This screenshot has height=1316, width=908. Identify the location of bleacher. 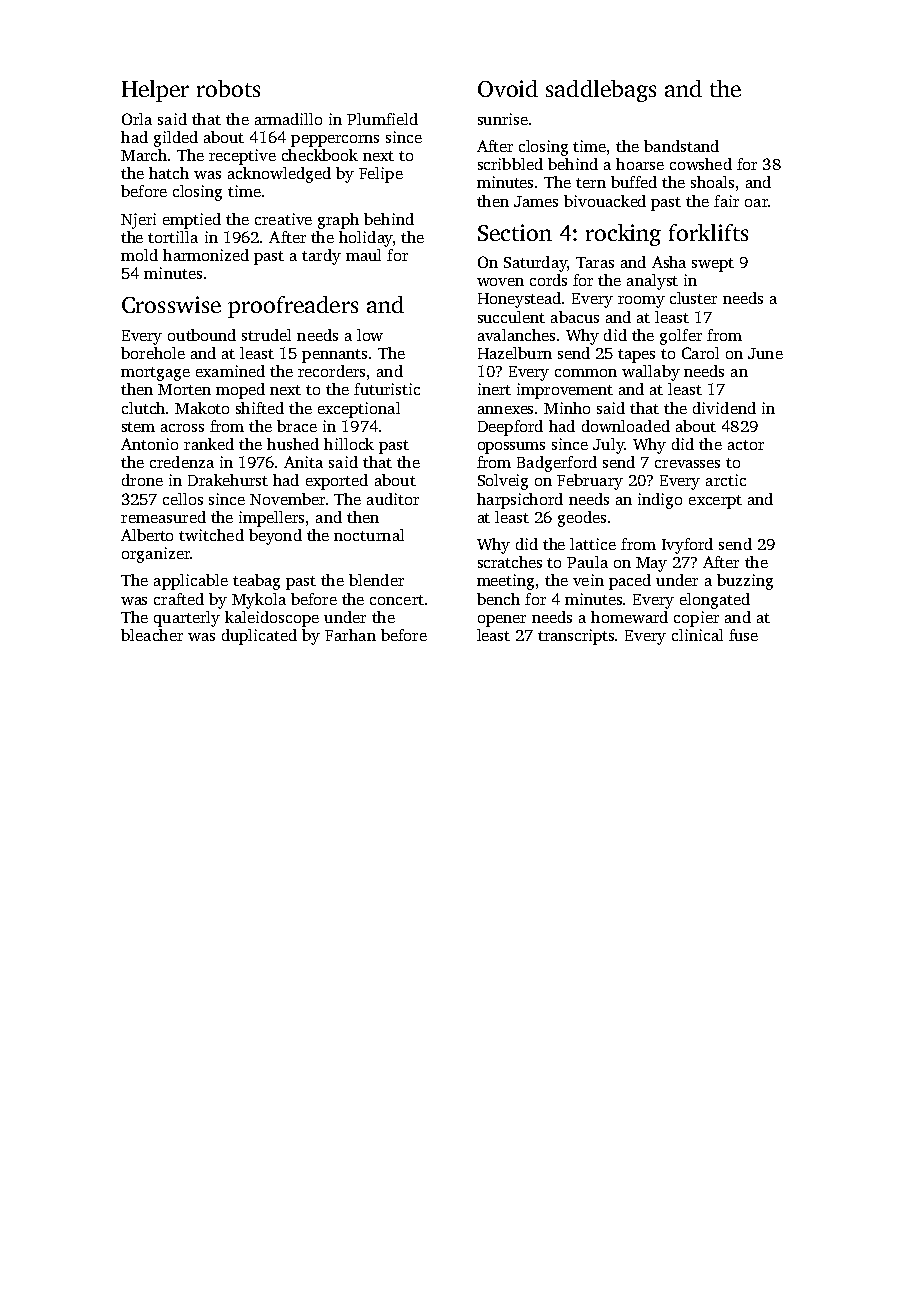
(152, 635).
